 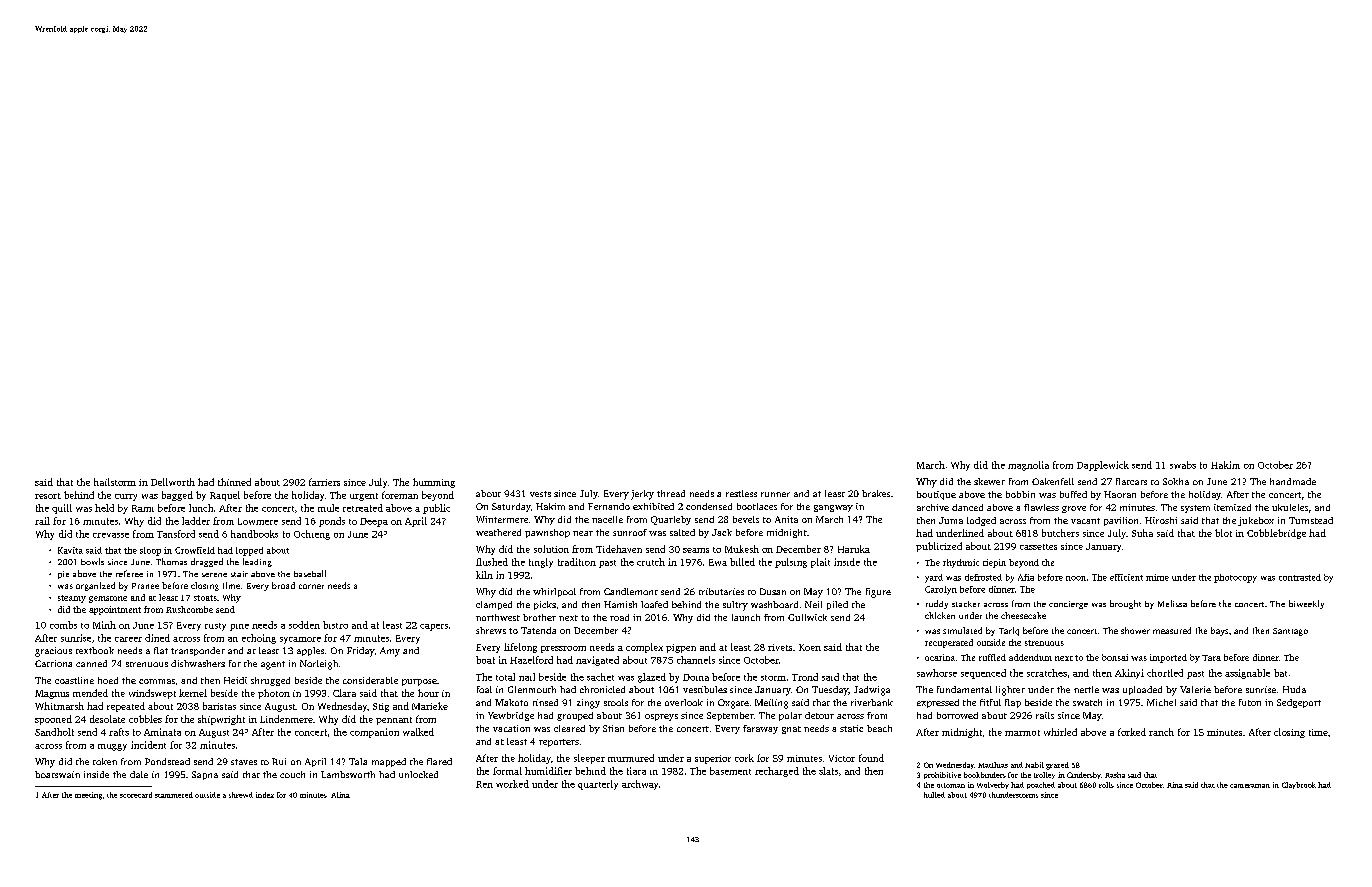 What do you see at coordinates (70, 550) in the page?
I see `Kavita` at bounding box center [70, 550].
